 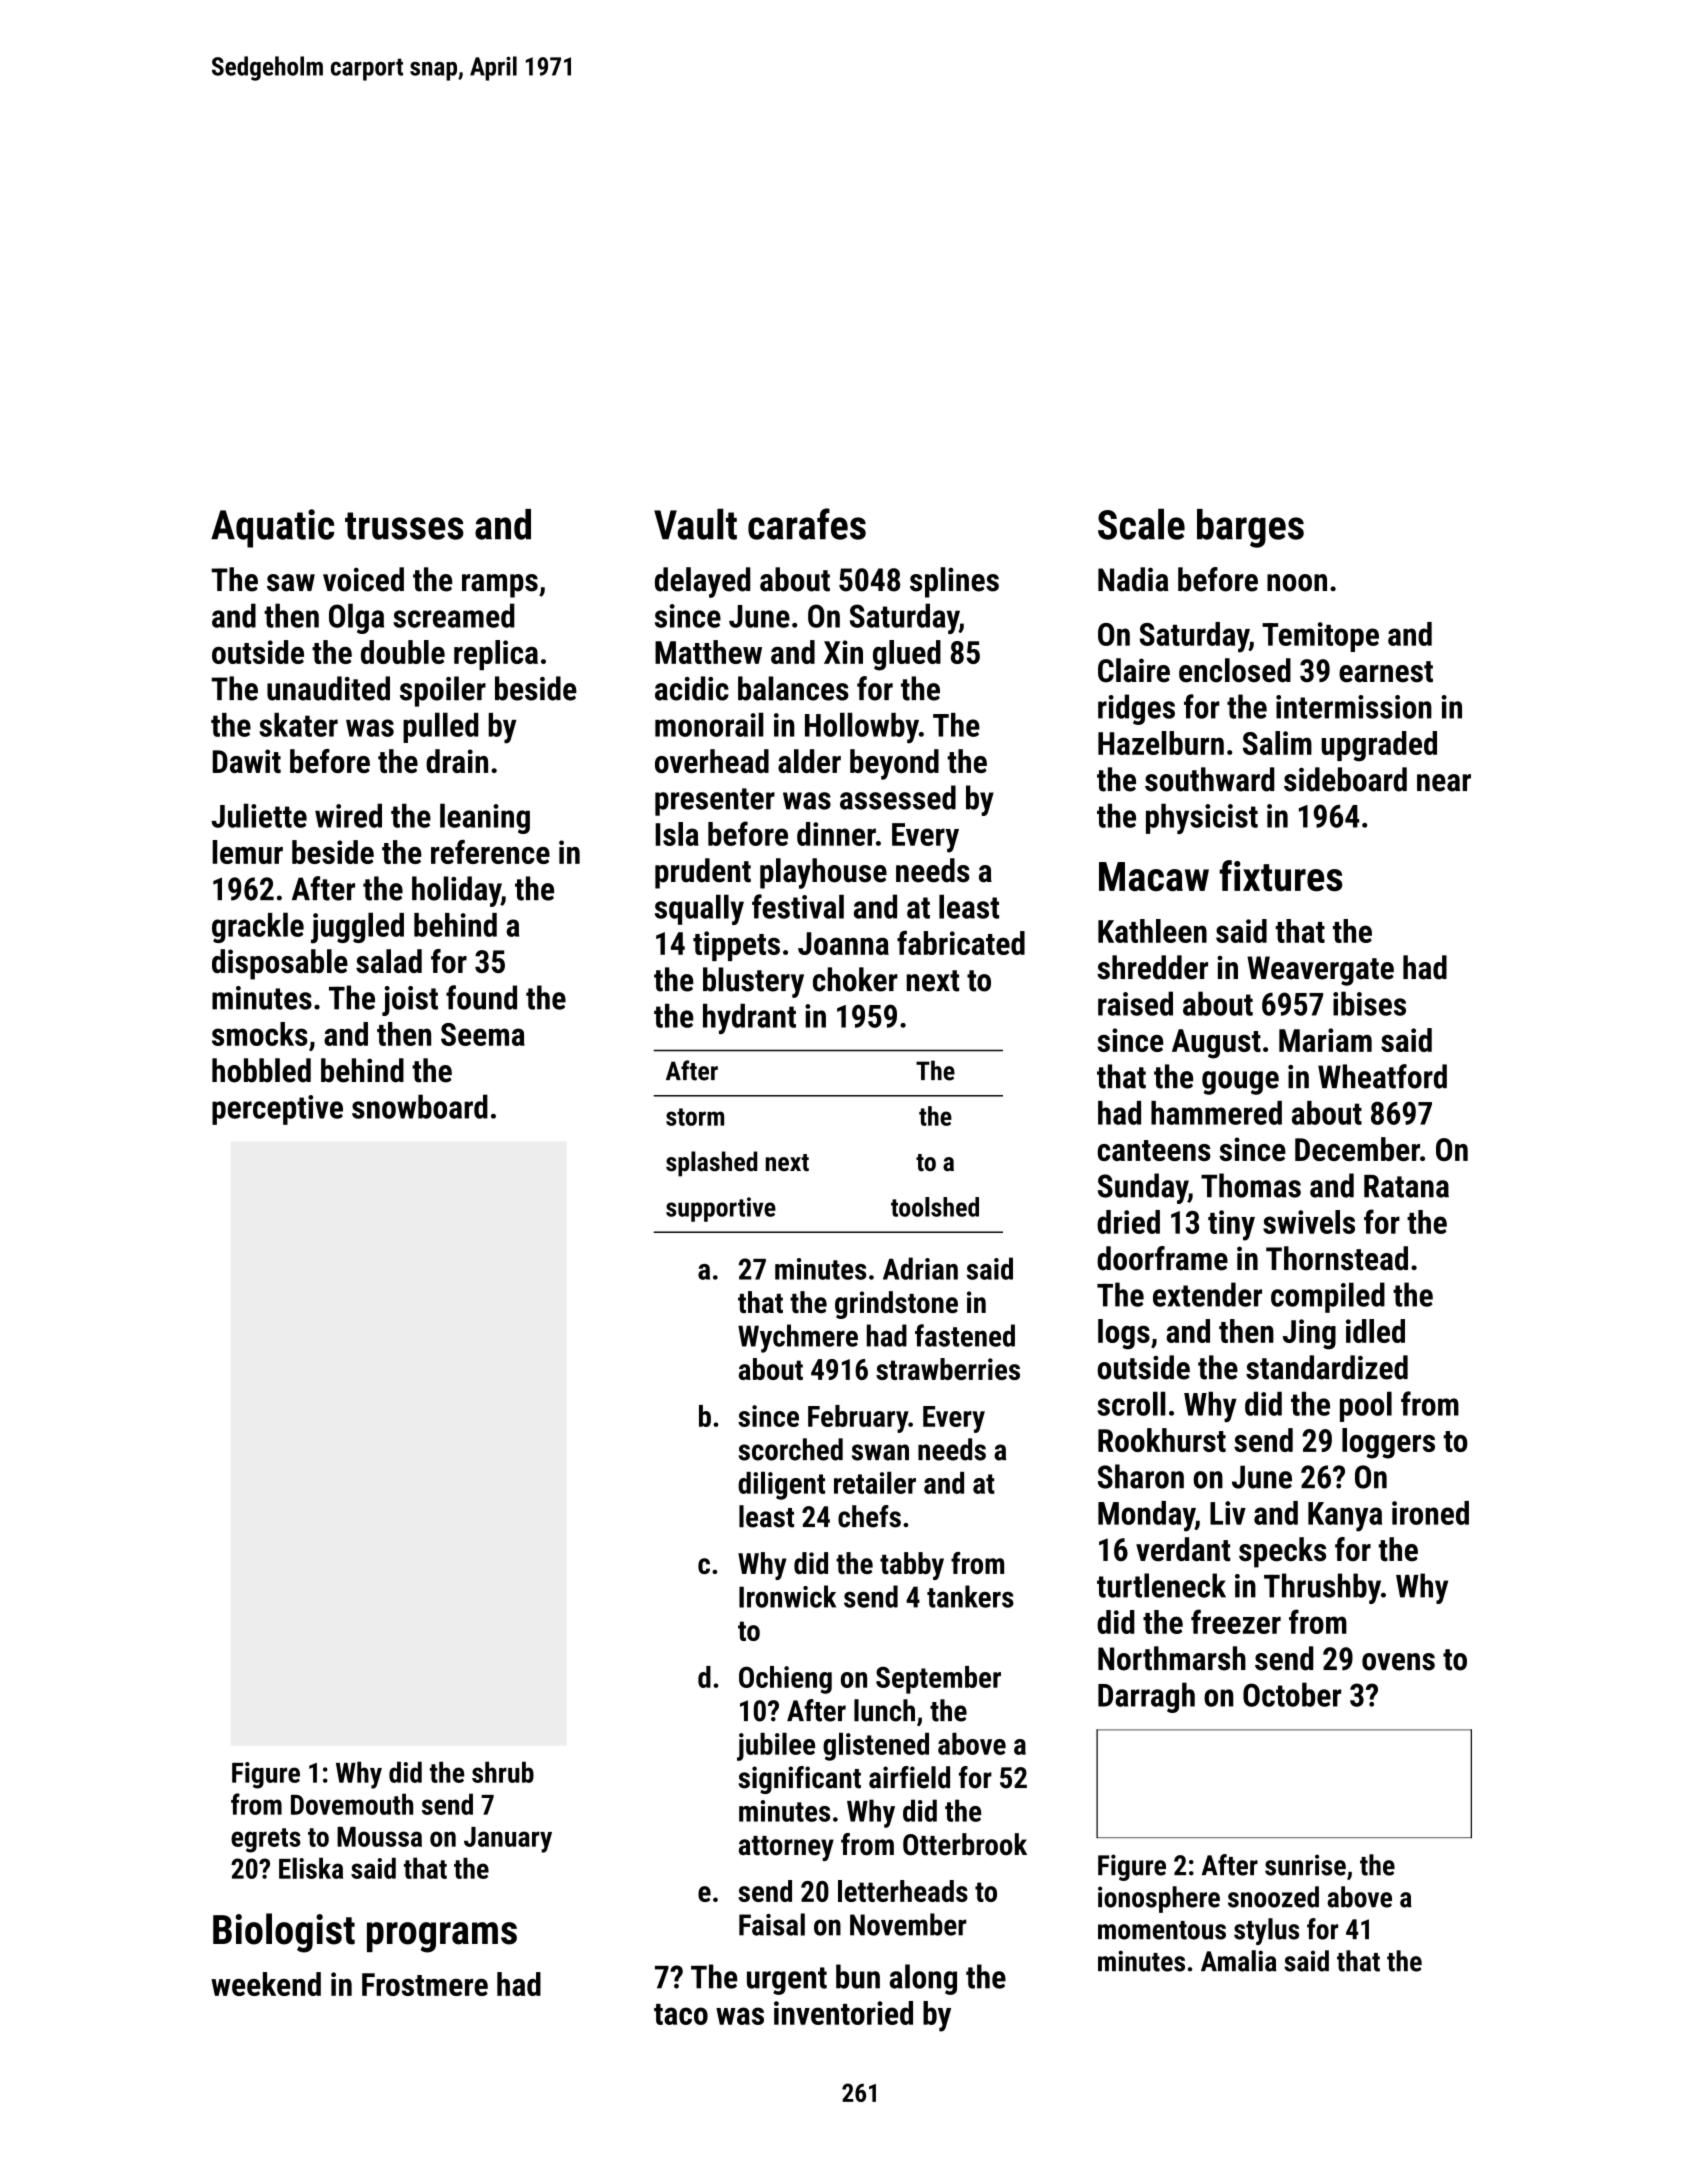 What do you see at coordinates (1183, 1549) in the document?
I see `verdant` at bounding box center [1183, 1549].
